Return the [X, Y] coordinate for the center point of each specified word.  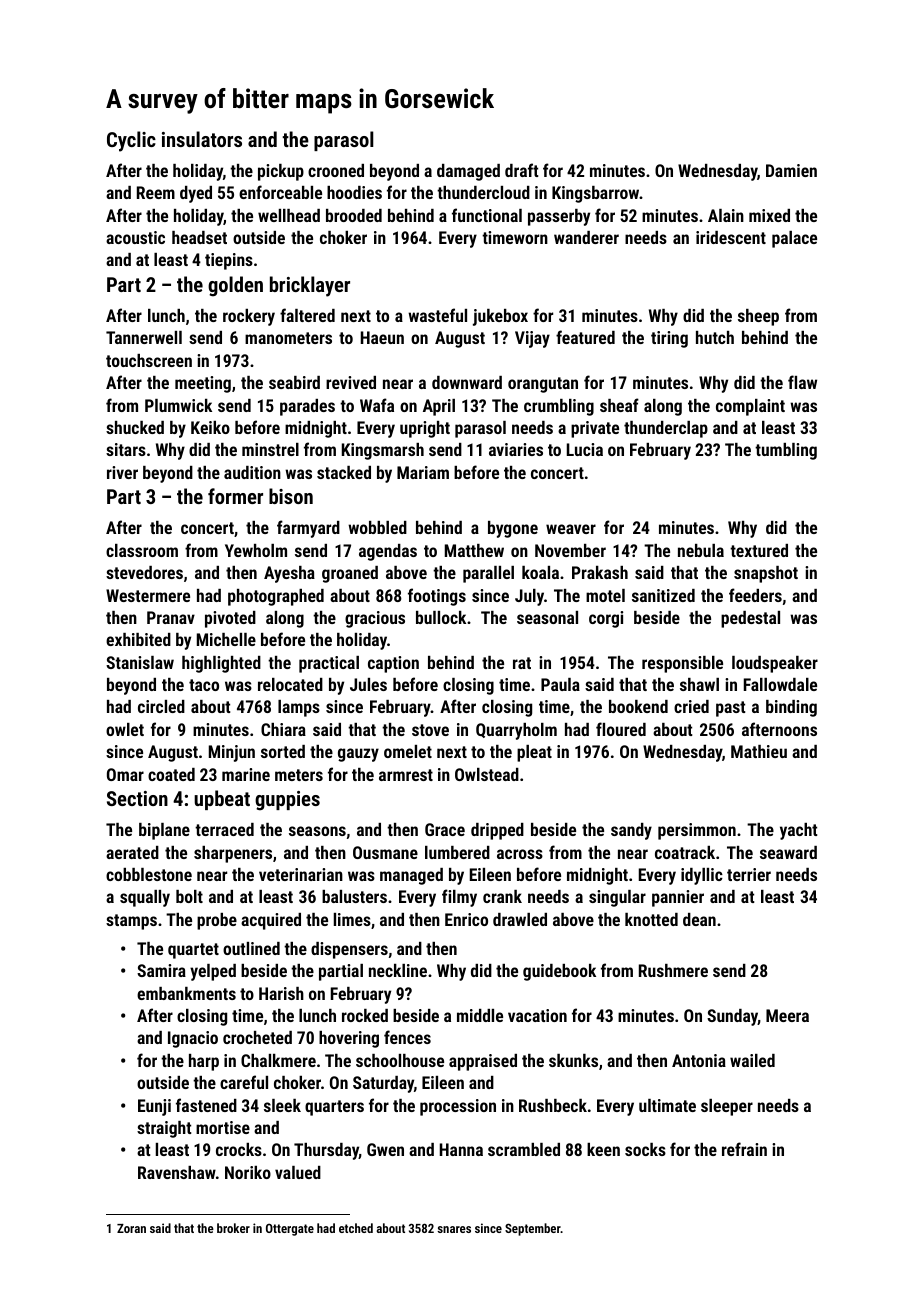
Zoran [131, 1228]
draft [521, 170]
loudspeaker [775, 664]
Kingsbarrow [595, 194]
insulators [202, 139]
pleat [534, 753]
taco [204, 685]
